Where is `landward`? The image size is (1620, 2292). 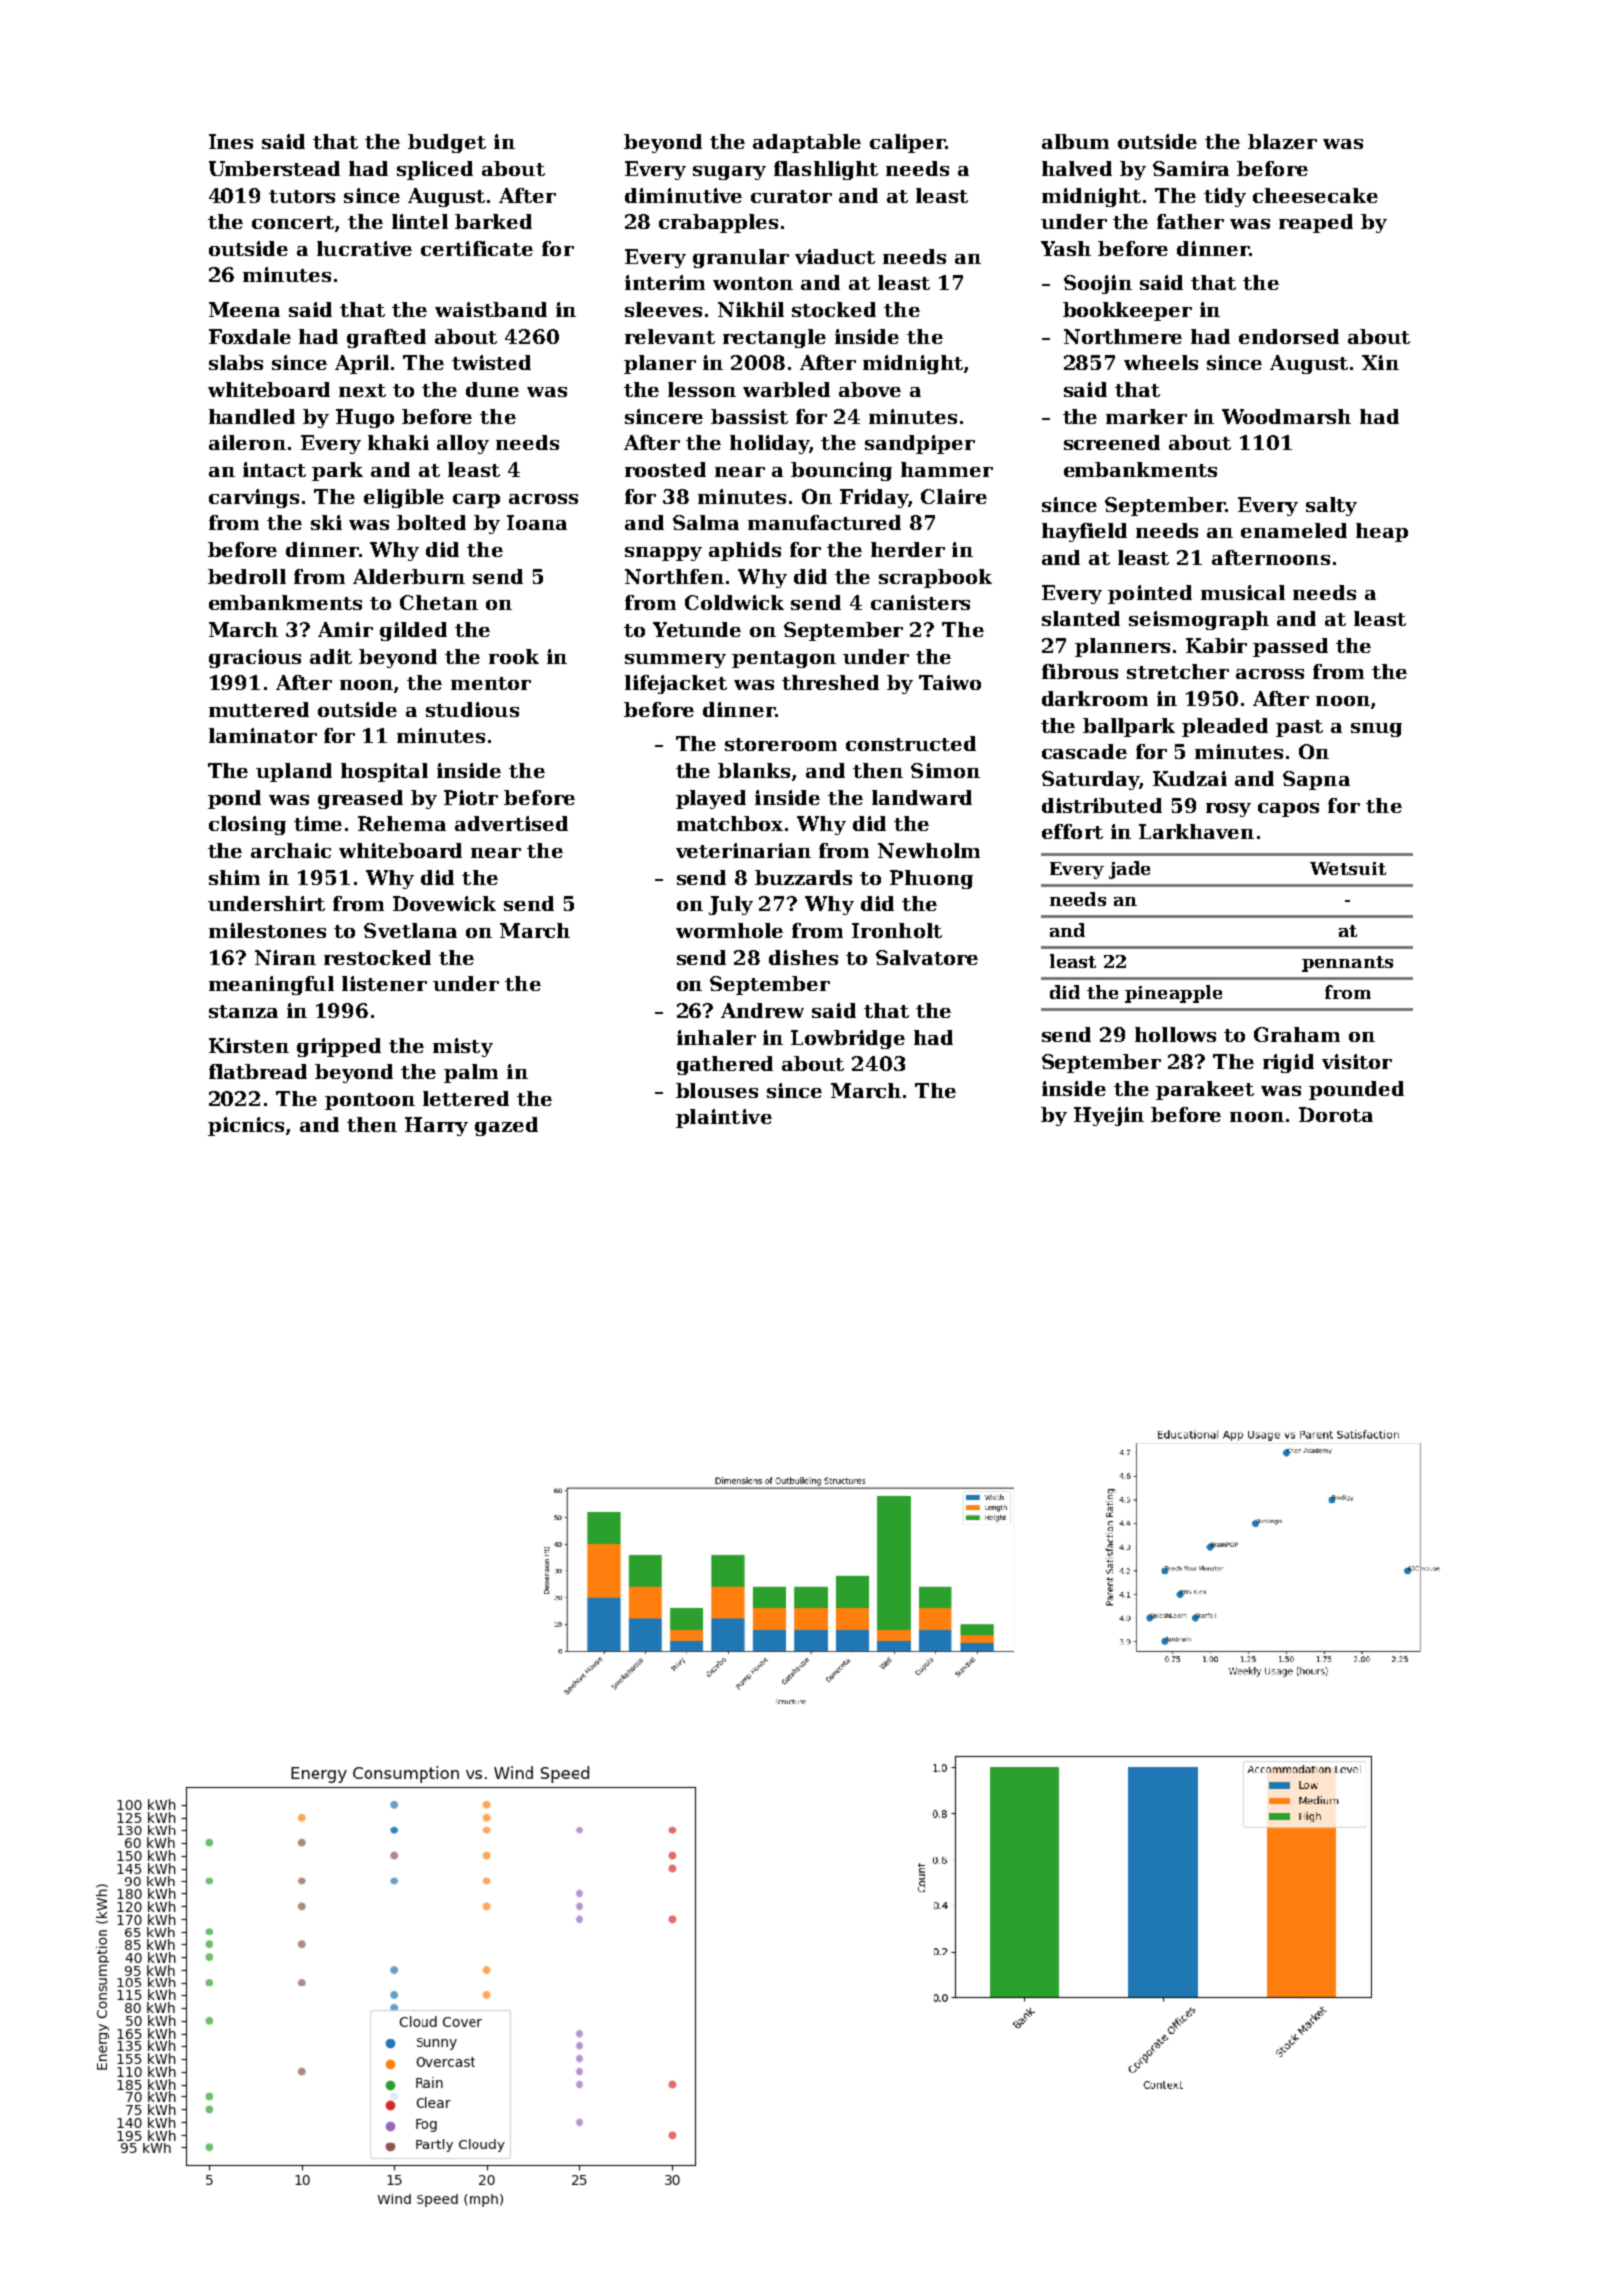
landward is located at coordinates (922, 797).
